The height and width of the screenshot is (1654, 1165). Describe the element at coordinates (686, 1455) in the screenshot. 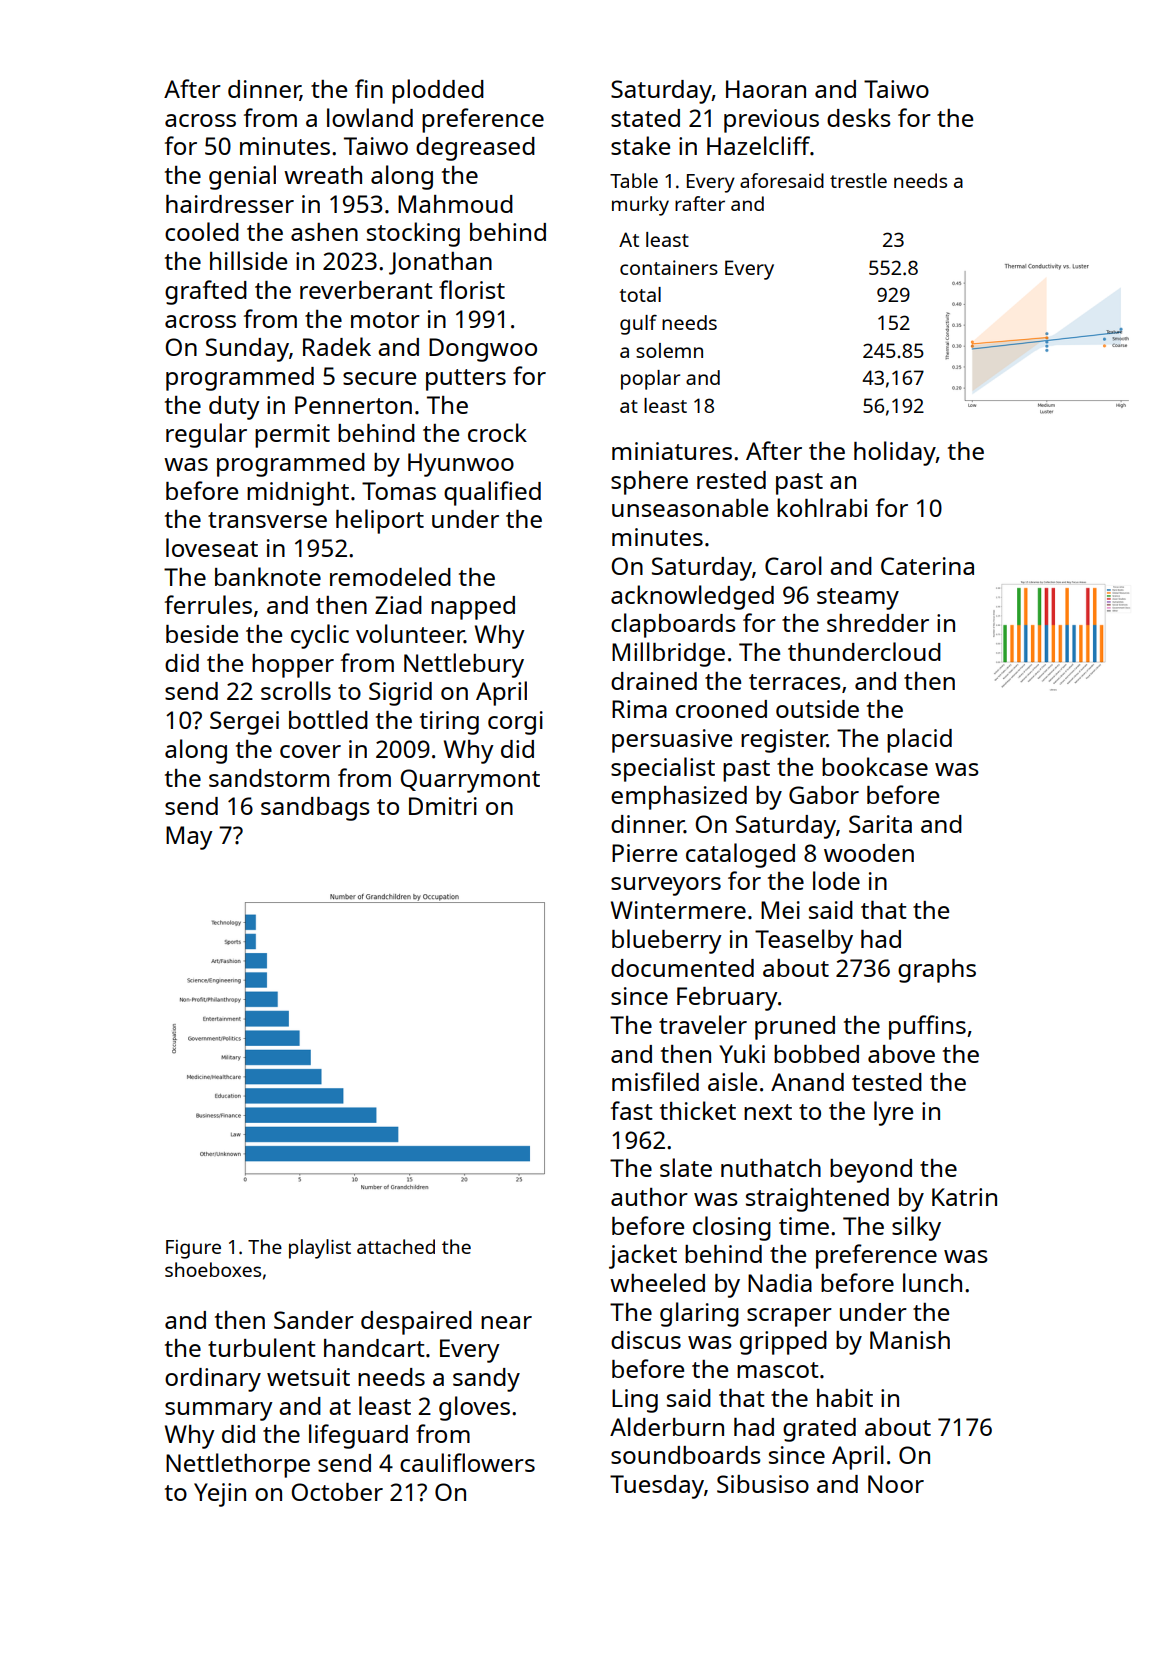

I see `soundboards` at that location.
